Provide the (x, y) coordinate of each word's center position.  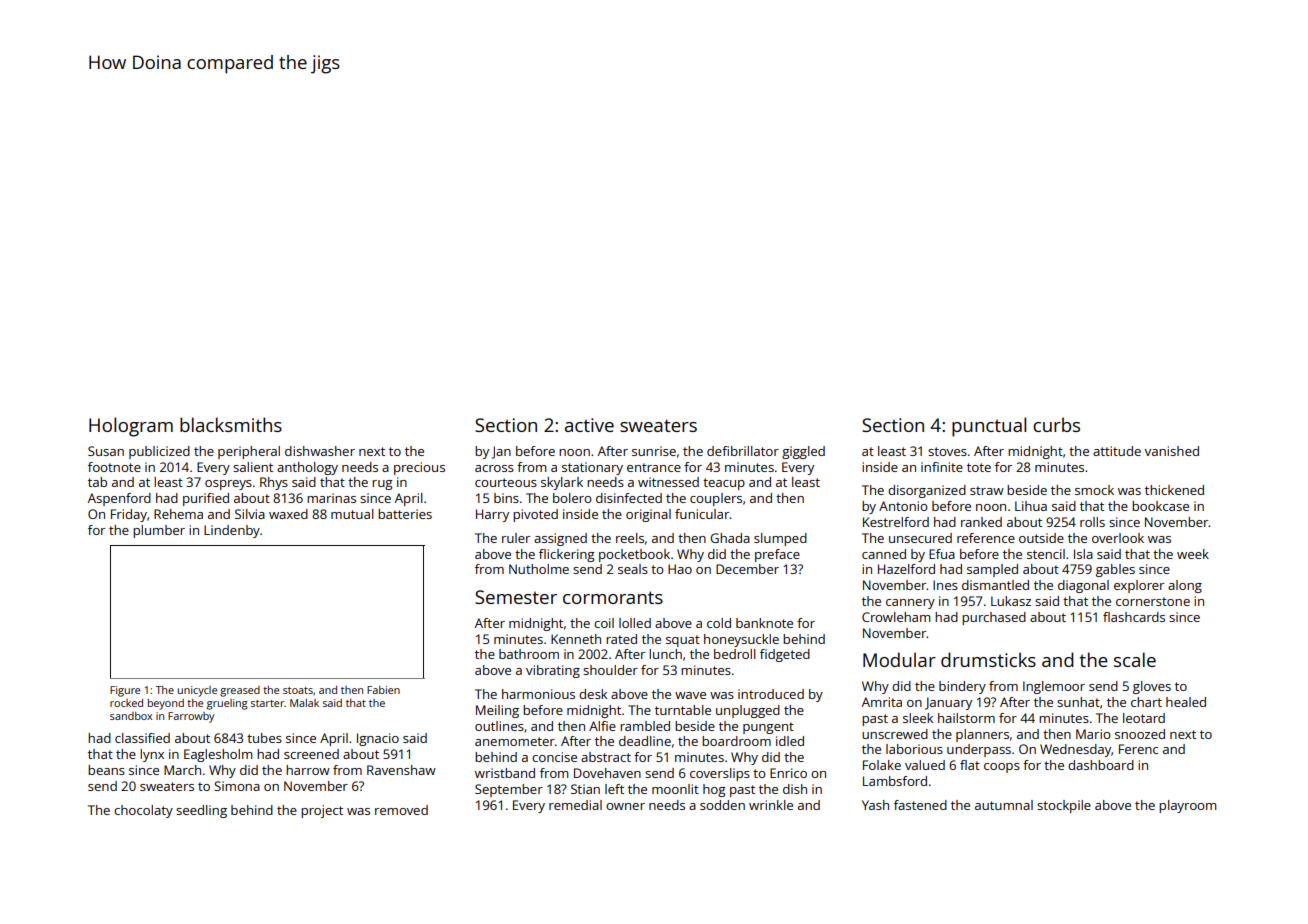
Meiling (497, 711)
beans (106, 770)
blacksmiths (231, 424)
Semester (516, 597)
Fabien (383, 690)
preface (777, 555)
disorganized (927, 491)
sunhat (1078, 702)
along (1185, 586)
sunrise (654, 451)
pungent (768, 728)
